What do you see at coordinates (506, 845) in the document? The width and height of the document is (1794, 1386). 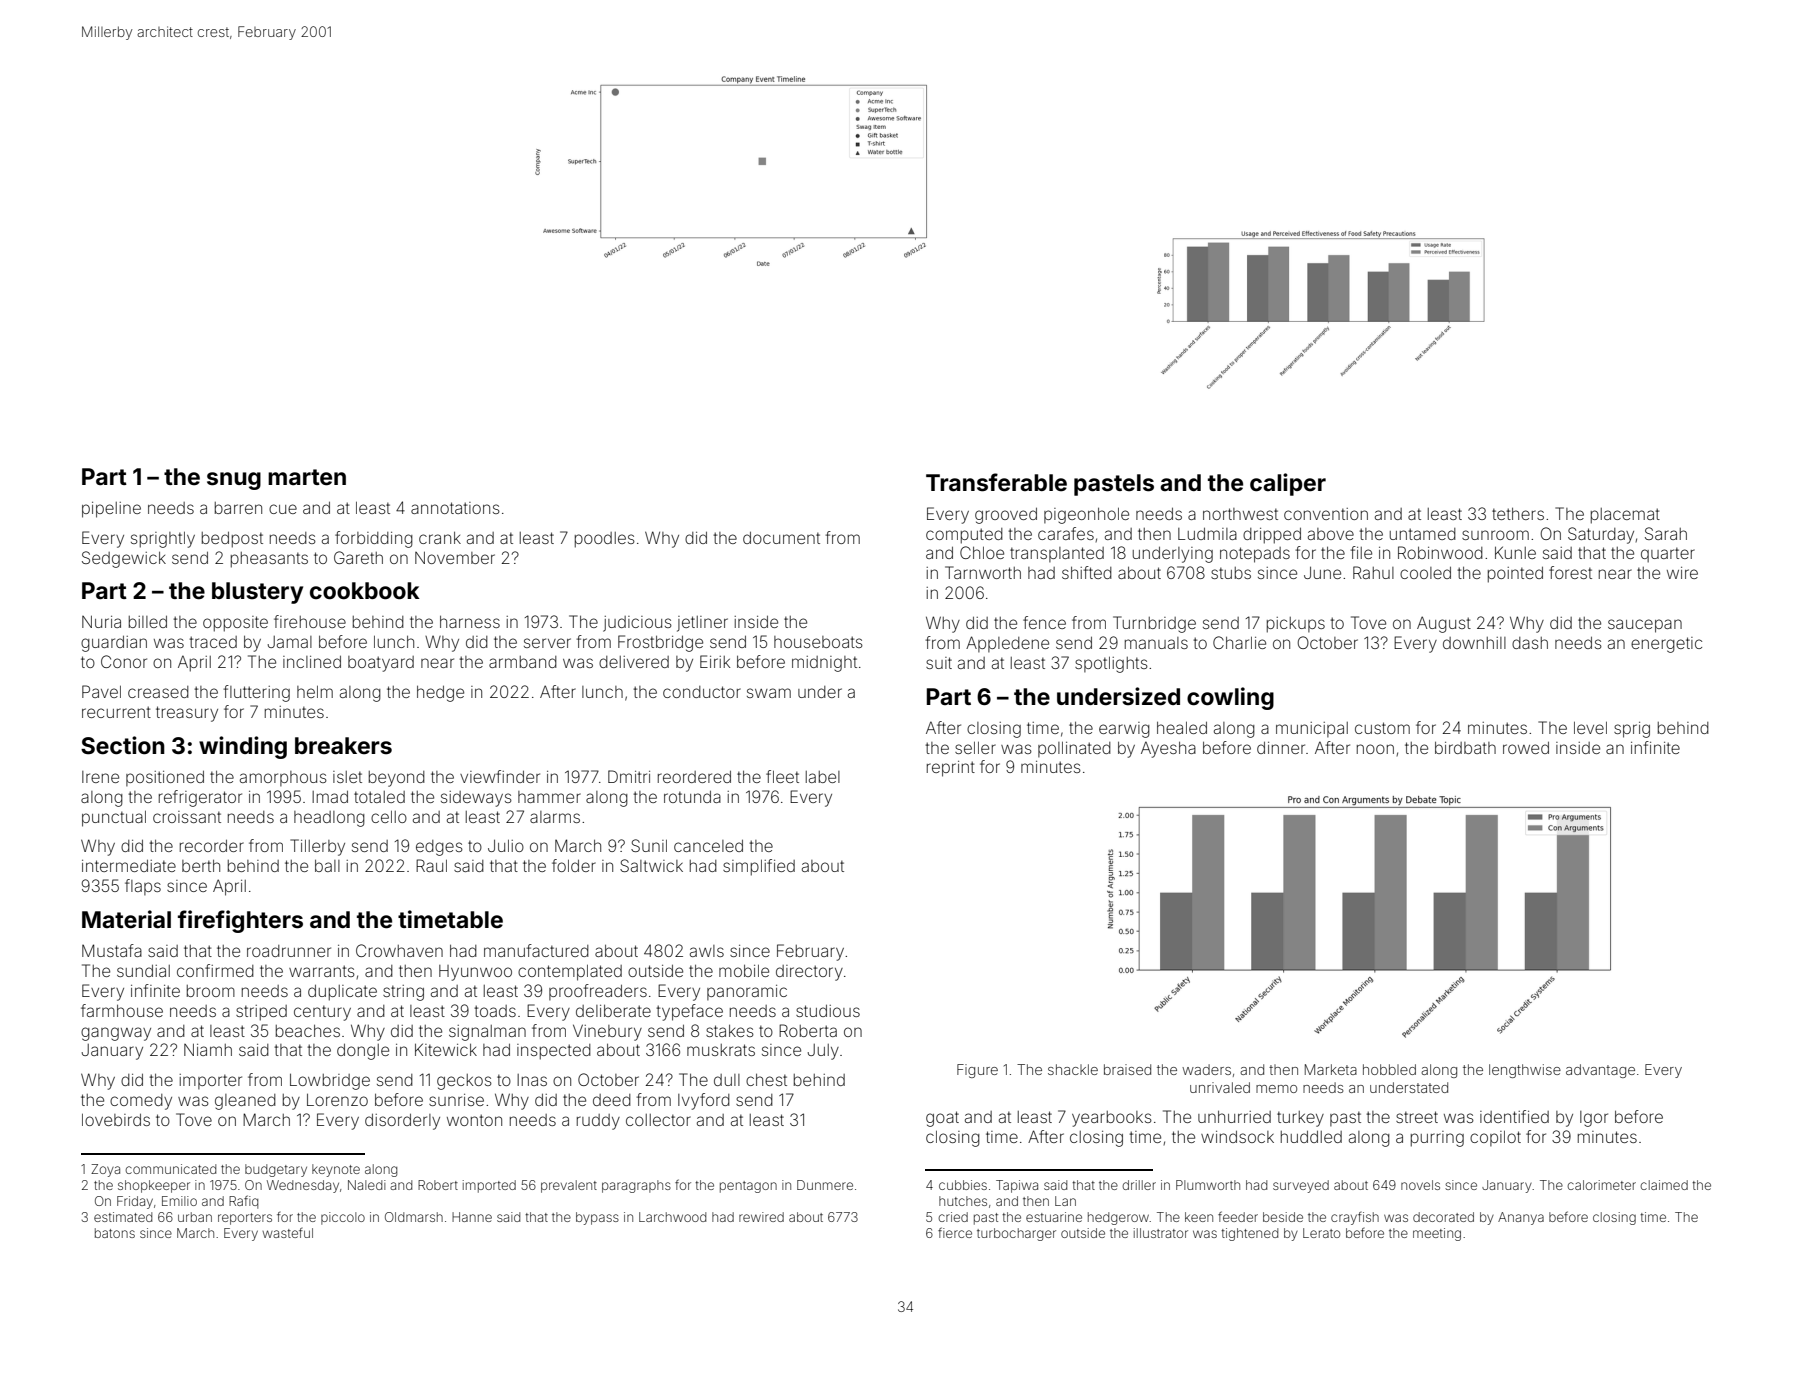 I see `Julio` at bounding box center [506, 845].
